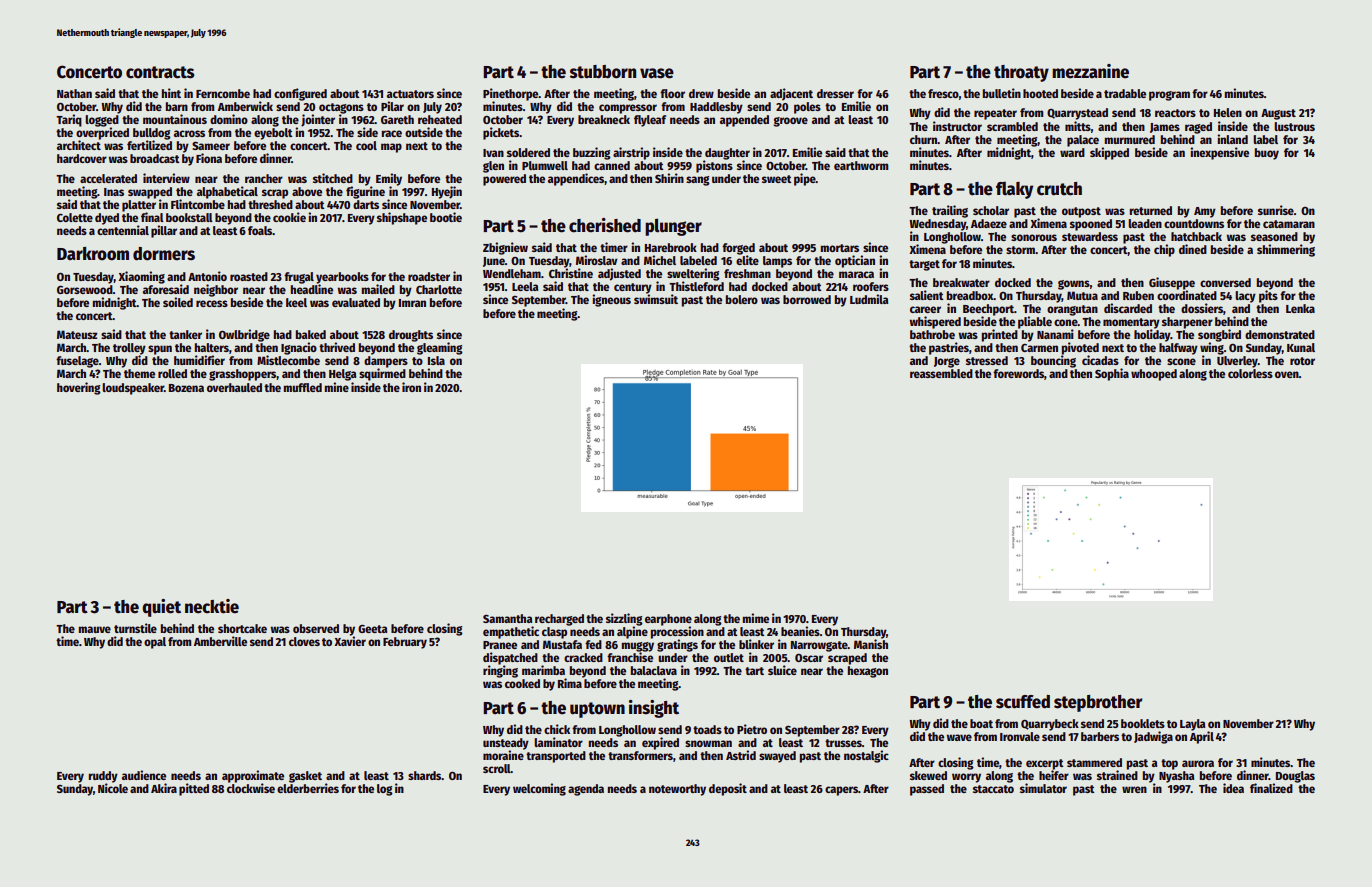  Describe the element at coordinates (402, 218) in the document. I see `shipshape` at that location.
